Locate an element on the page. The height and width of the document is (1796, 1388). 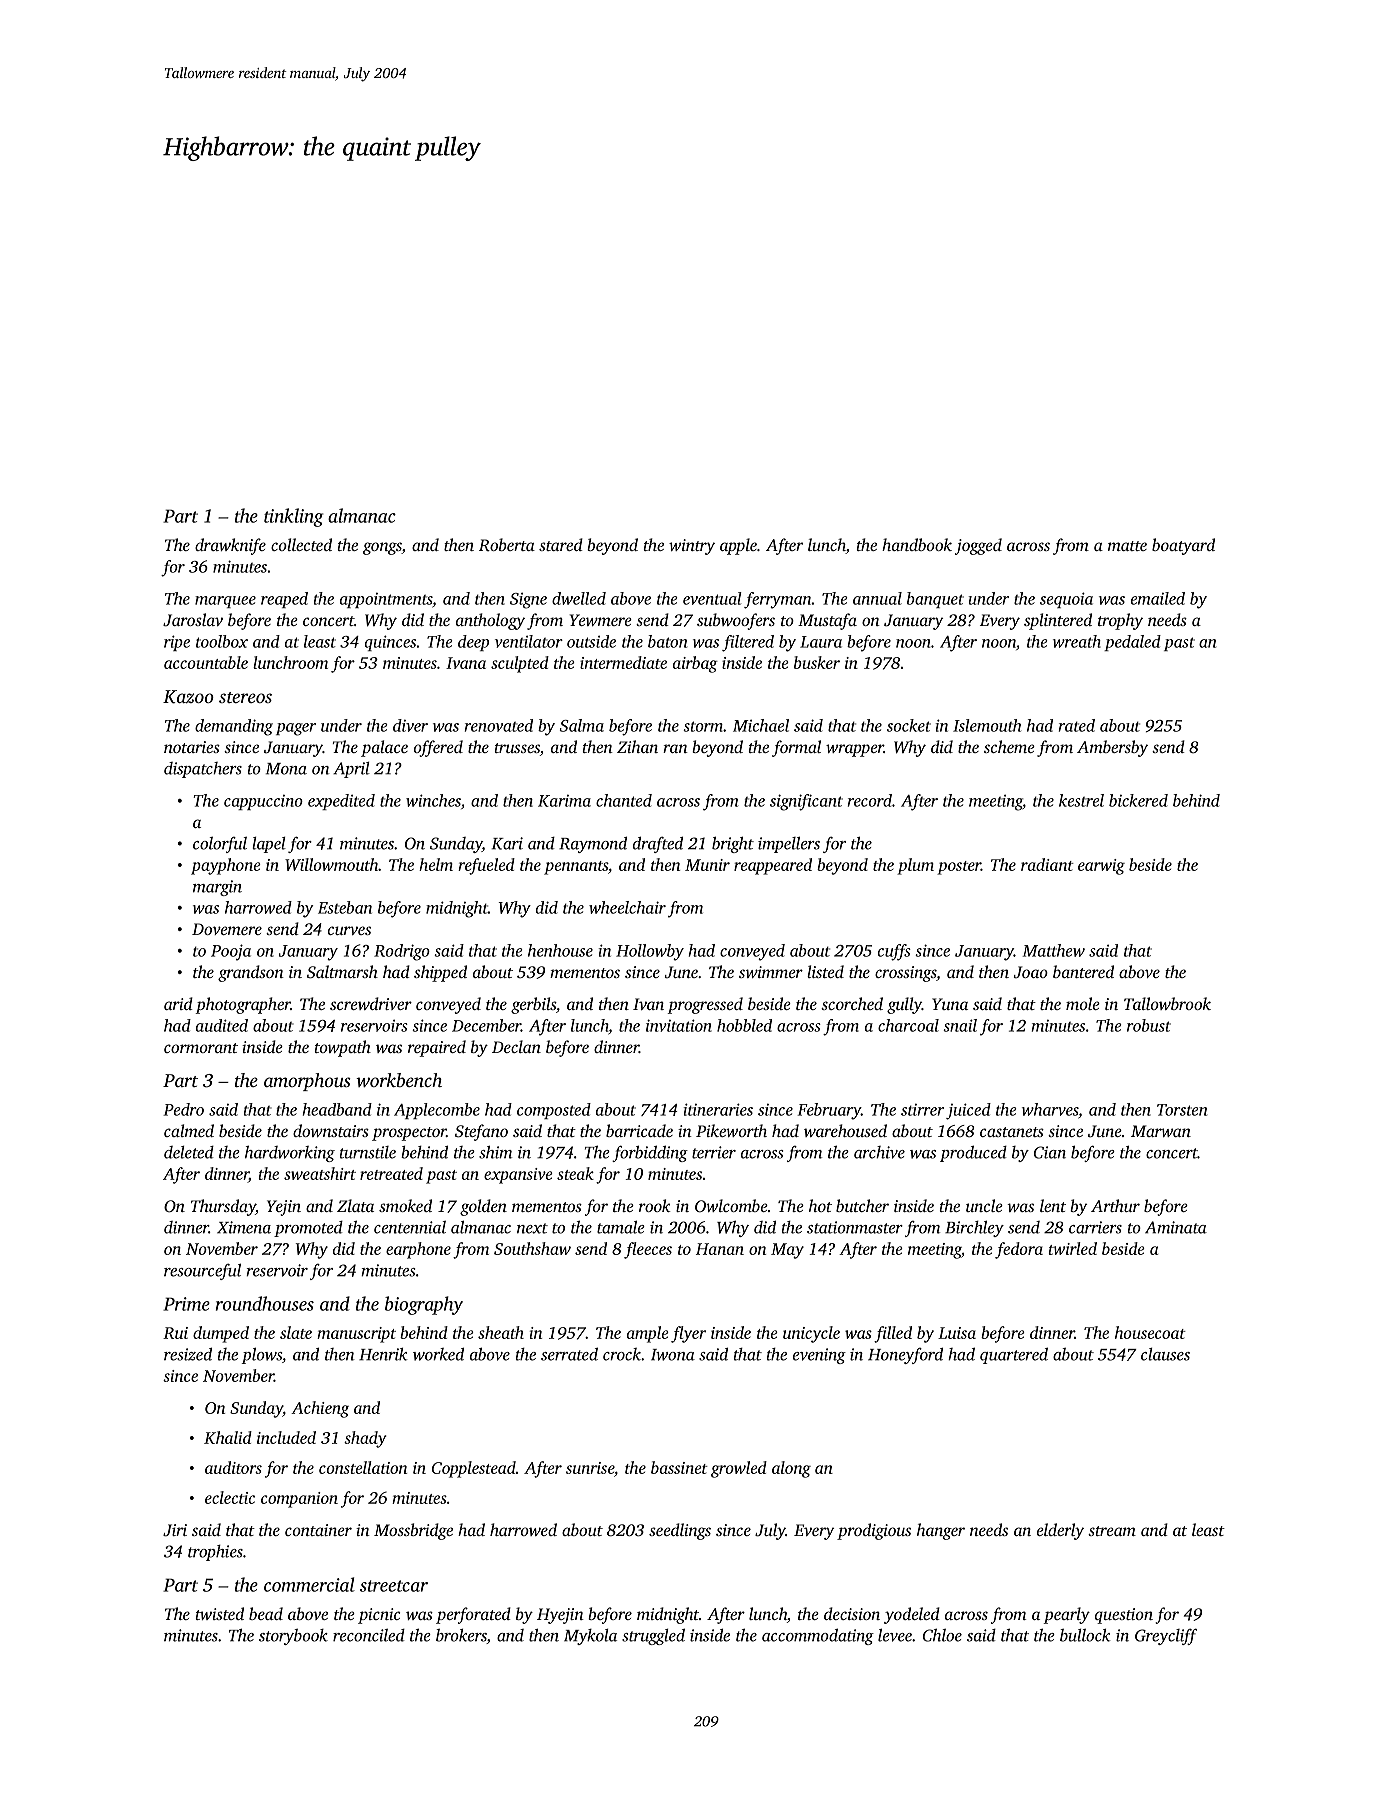
Rui is located at coordinates (175, 1333).
